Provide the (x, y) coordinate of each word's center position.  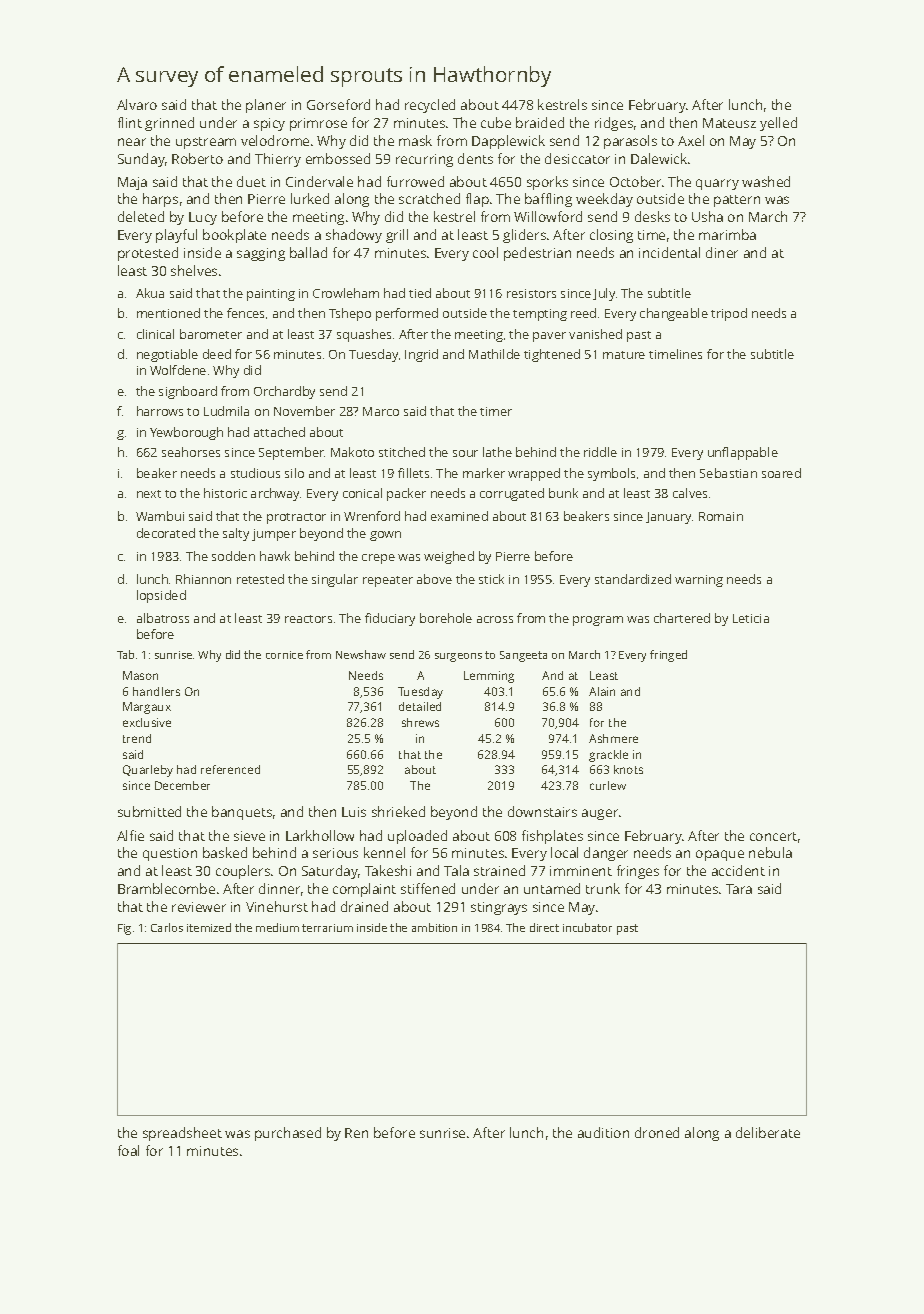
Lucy (203, 218)
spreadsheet (182, 1134)
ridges (614, 124)
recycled (430, 106)
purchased (288, 1134)
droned (657, 1132)
